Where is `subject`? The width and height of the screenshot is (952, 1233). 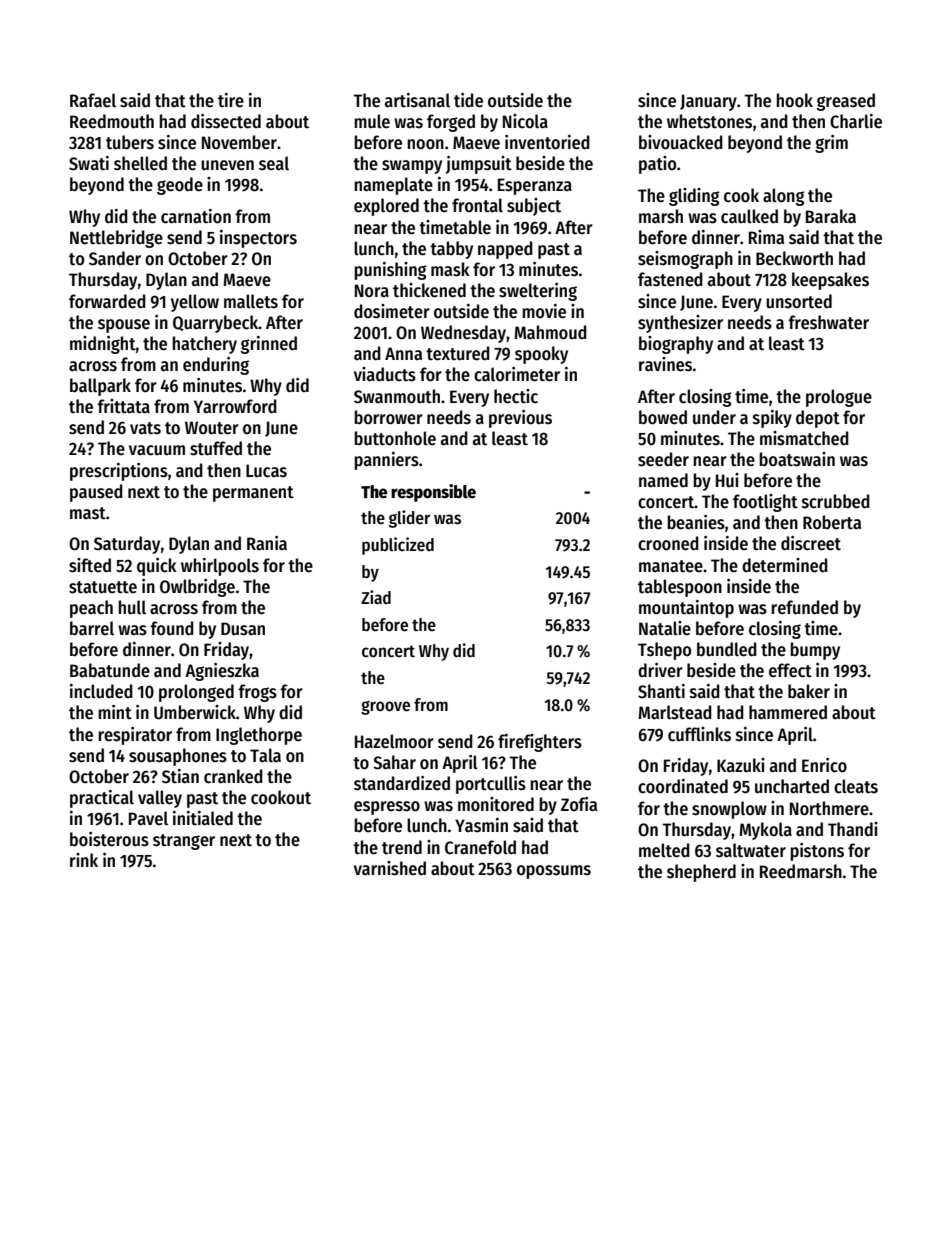 subject is located at coordinates (534, 207).
